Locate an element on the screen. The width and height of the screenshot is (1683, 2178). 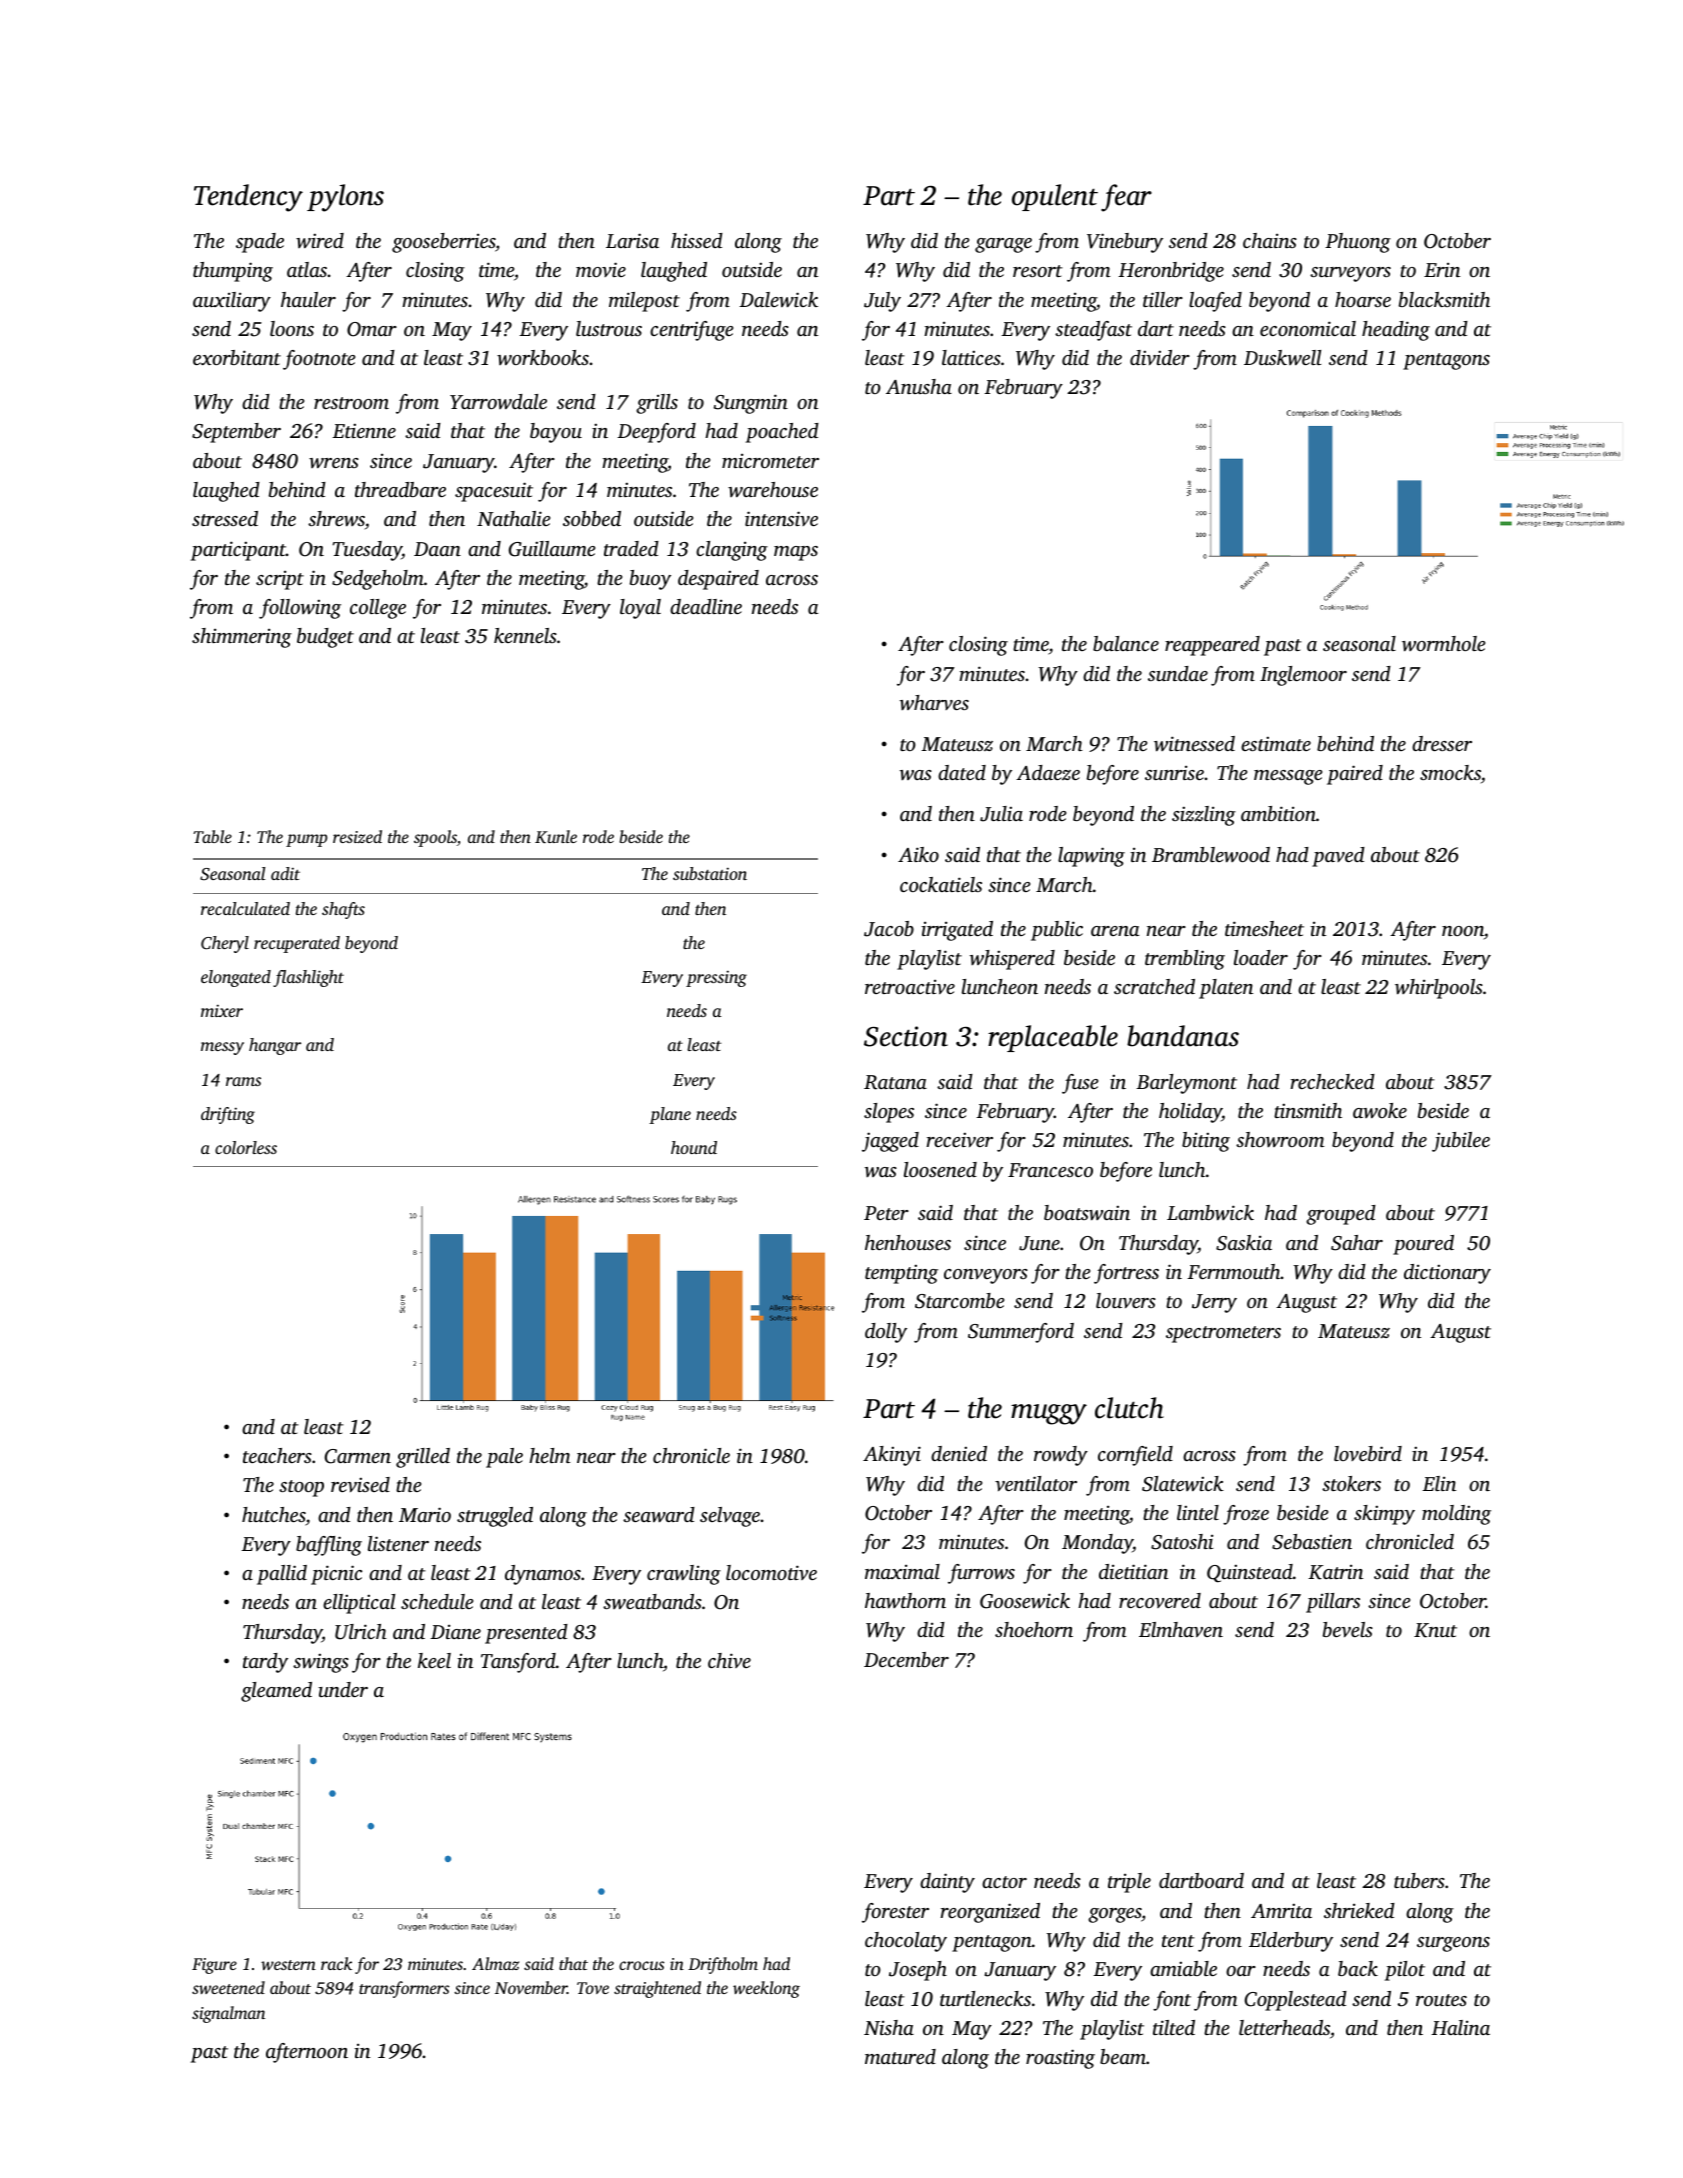
chains is located at coordinates (1270, 240).
